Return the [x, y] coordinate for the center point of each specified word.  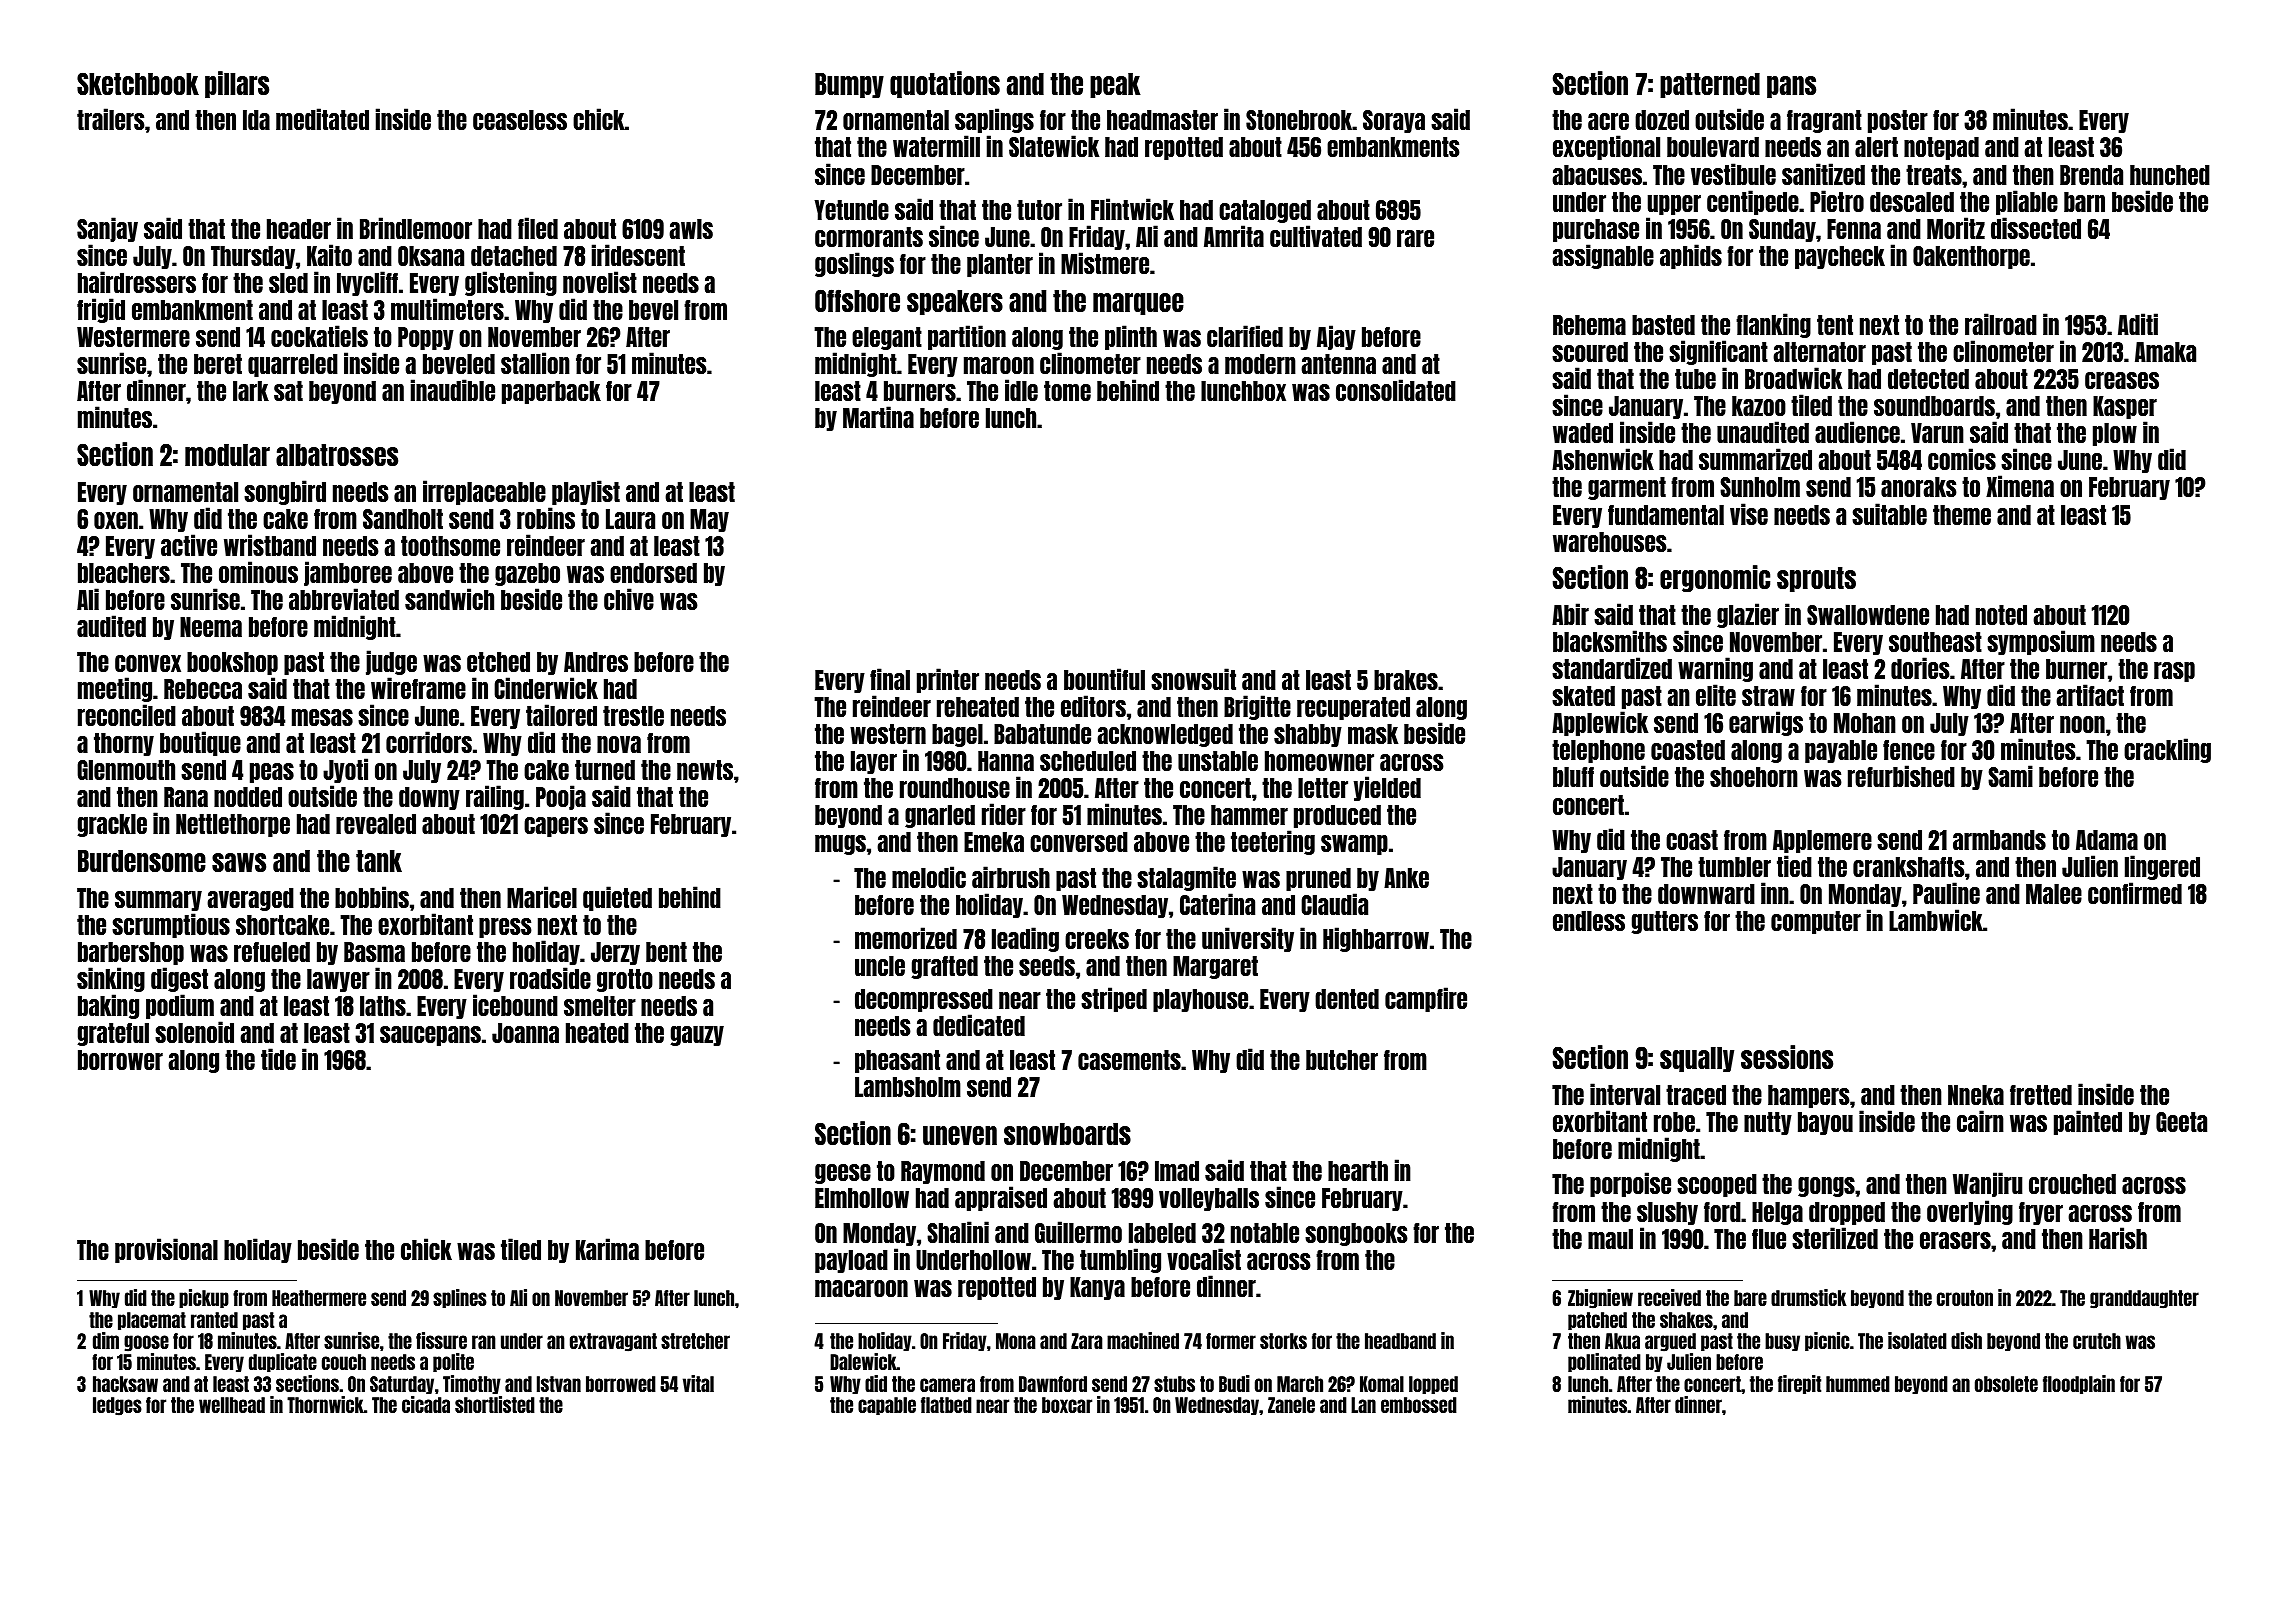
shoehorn [1754, 777]
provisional [166, 1250]
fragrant [1824, 121]
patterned [1710, 85]
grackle [112, 825]
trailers [111, 119]
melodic [929, 877]
